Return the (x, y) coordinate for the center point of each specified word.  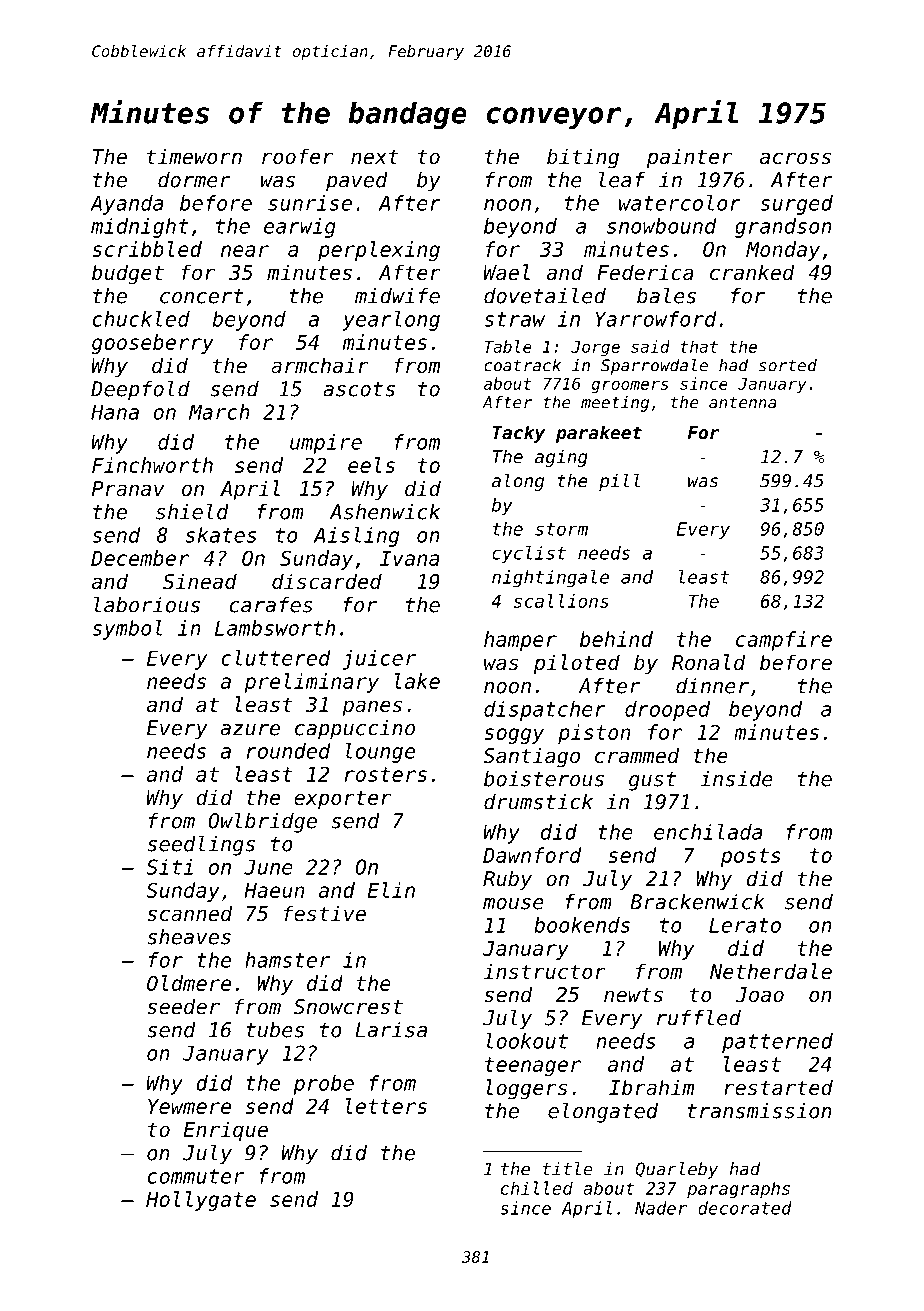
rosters (386, 774)
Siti (169, 867)
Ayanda (127, 205)
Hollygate (201, 1201)
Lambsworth (275, 628)
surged (796, 205)
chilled (537, 1188)
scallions (561, 601)
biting (583, 158)
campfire (784, 641)
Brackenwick (697, 902)
